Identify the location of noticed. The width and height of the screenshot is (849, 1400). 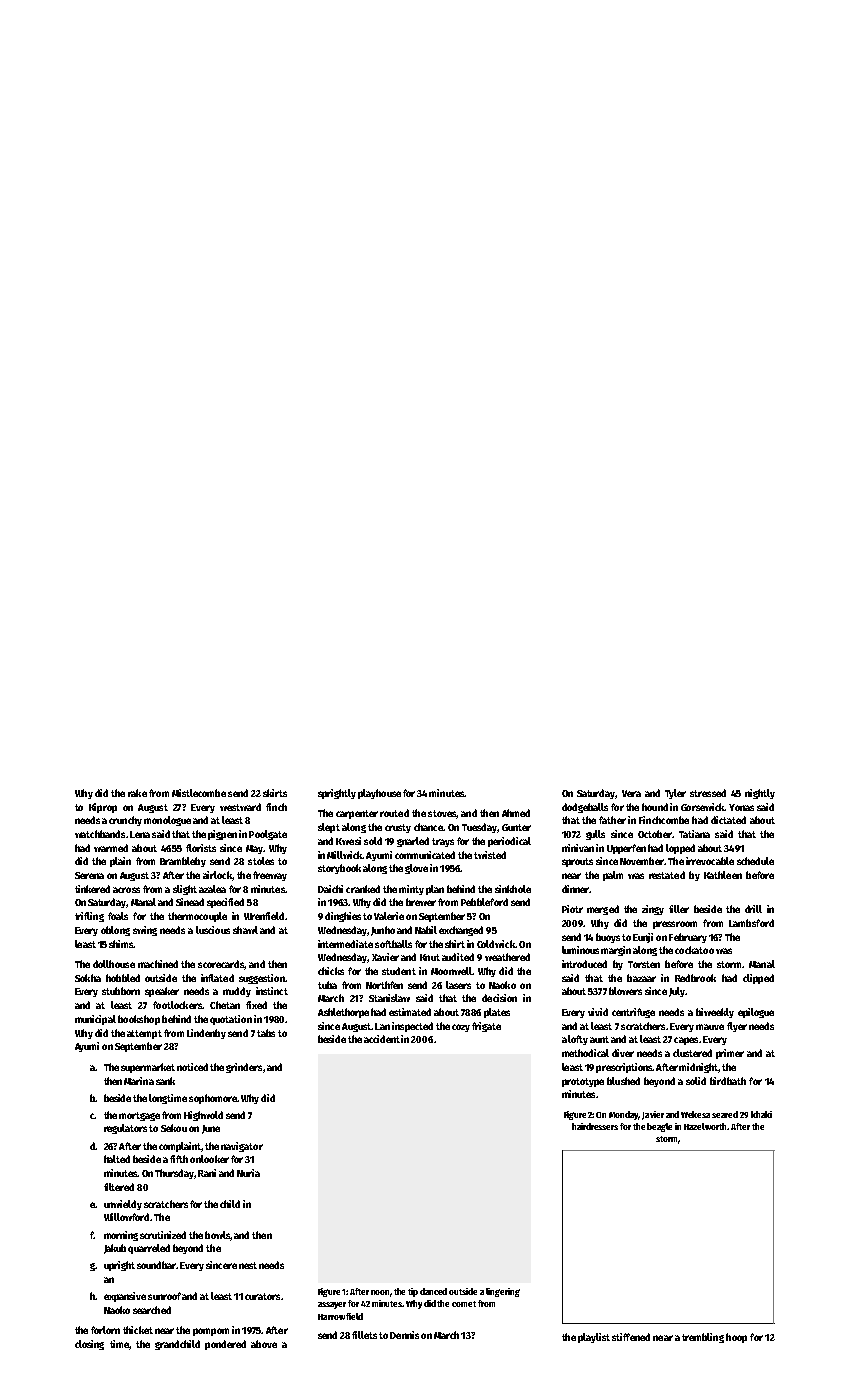
(192, 1067).
